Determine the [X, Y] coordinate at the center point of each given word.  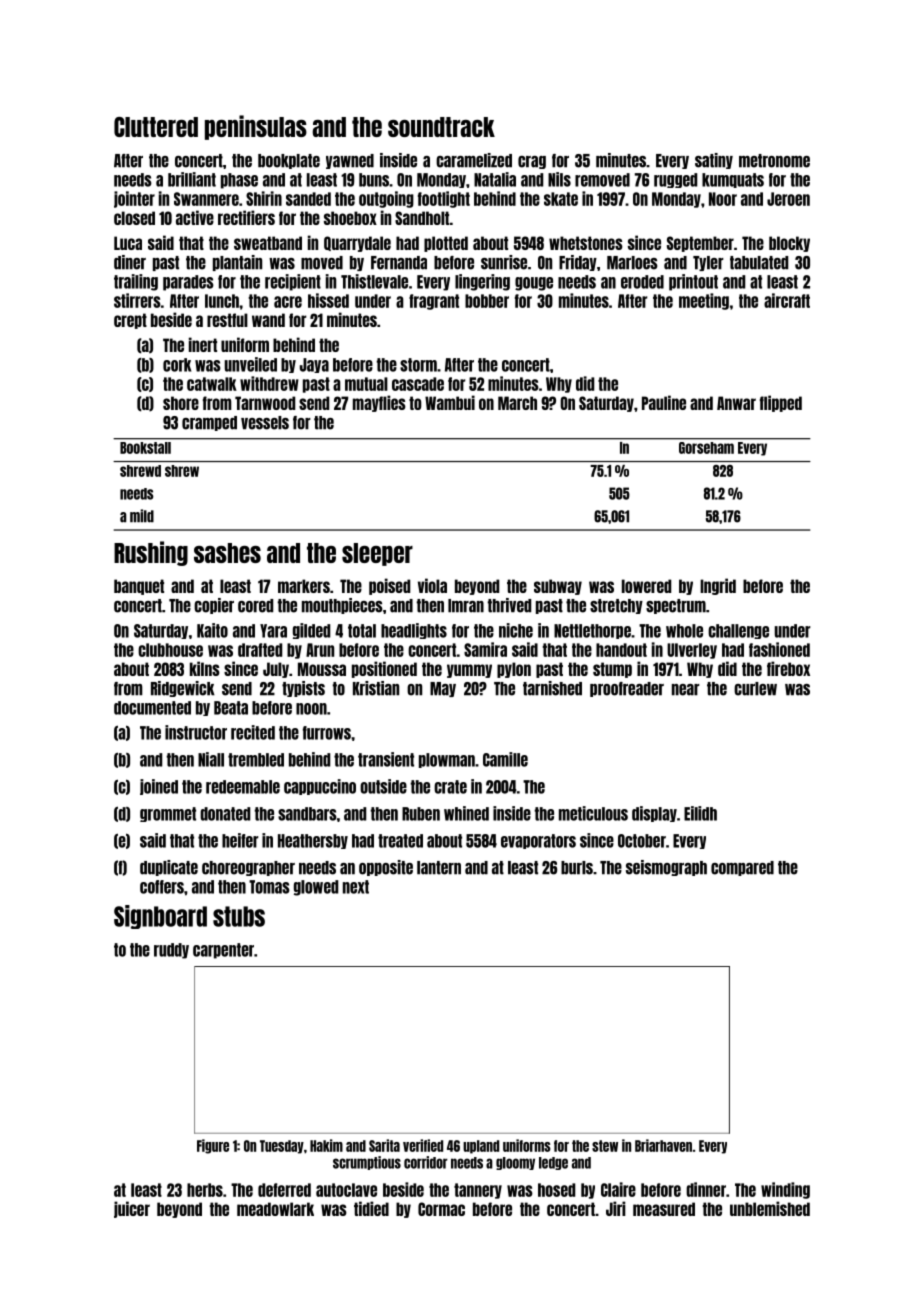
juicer [132, 1209]
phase [239, 181]
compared [742, 868]
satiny [714, 161]
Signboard [160, 917]
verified [423, 1145]
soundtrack [441, 127]
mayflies [379, 403]
